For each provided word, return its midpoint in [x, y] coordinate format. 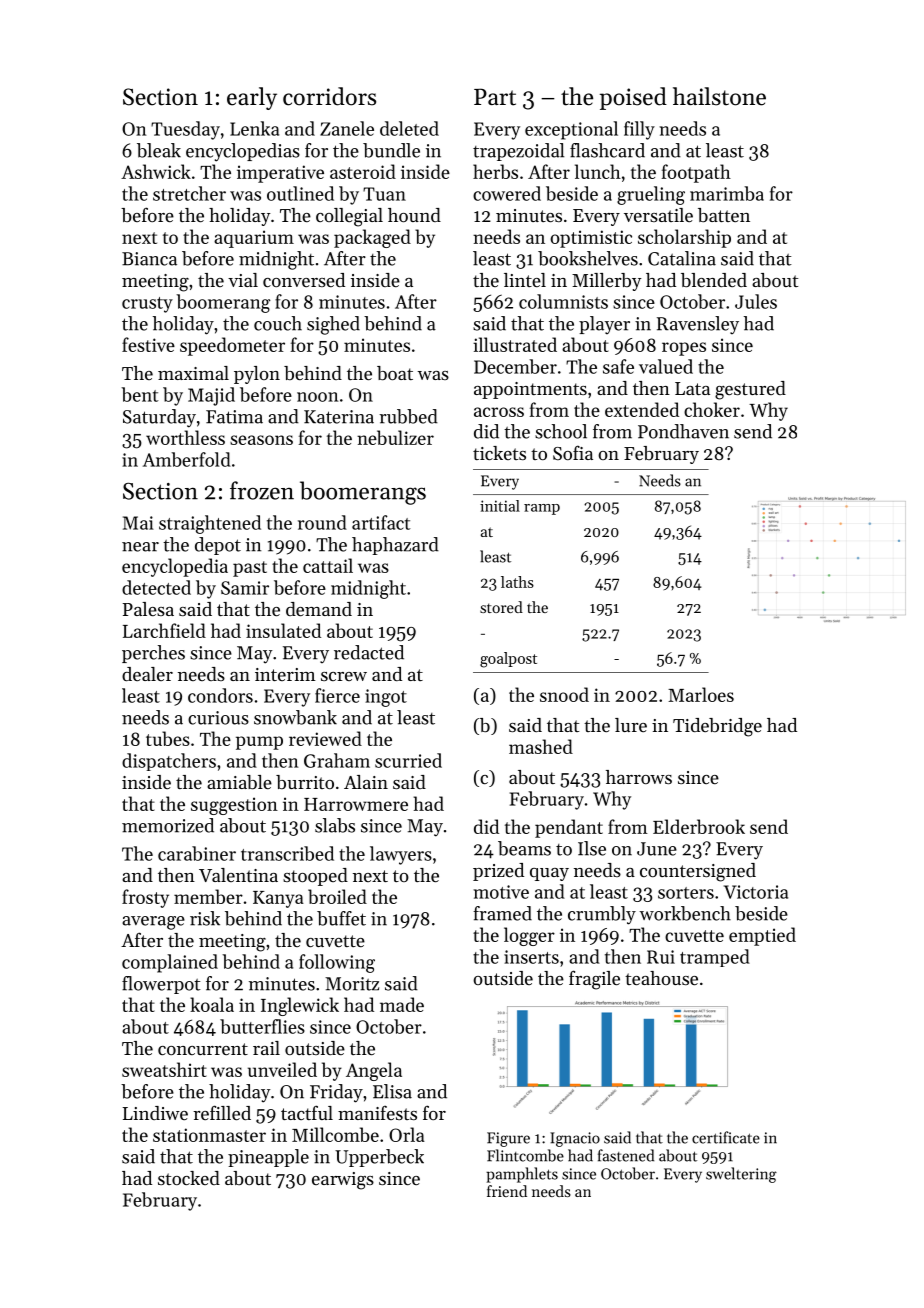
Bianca [149, 259]
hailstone [719, 96]
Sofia [573, 452]
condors [220, 695]
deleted [409, 128]
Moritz [352, 984]
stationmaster [209, 1135]
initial [500, 506]
